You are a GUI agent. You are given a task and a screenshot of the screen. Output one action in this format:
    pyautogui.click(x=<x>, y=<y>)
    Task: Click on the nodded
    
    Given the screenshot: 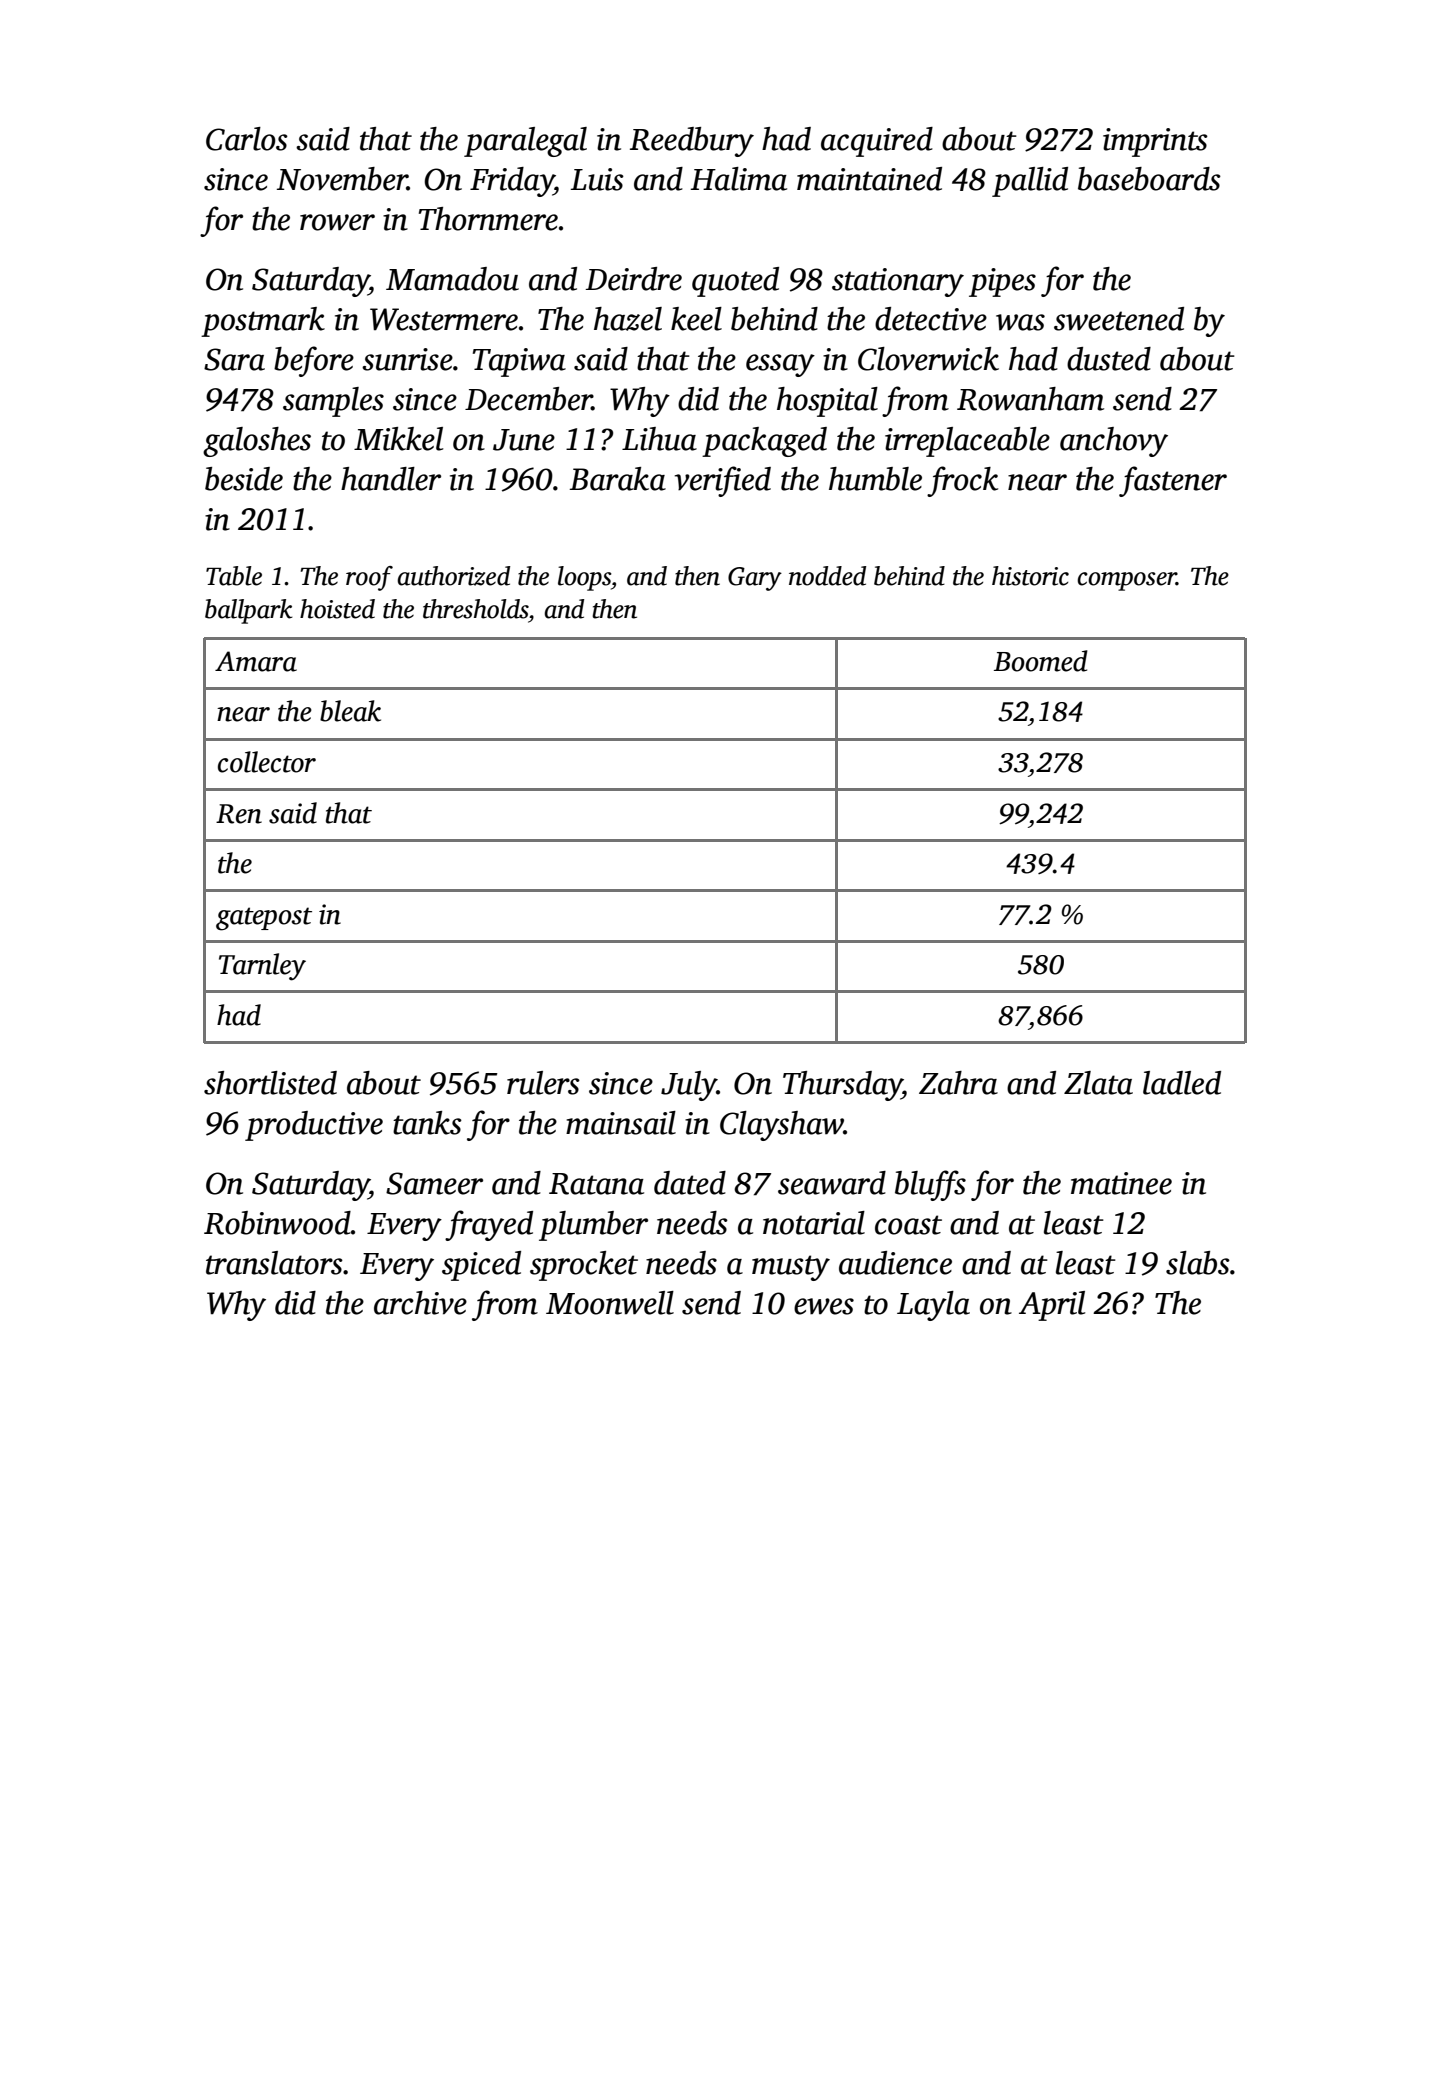 What is the action you would take?
    pyautogui.click(x=827, y=576)
